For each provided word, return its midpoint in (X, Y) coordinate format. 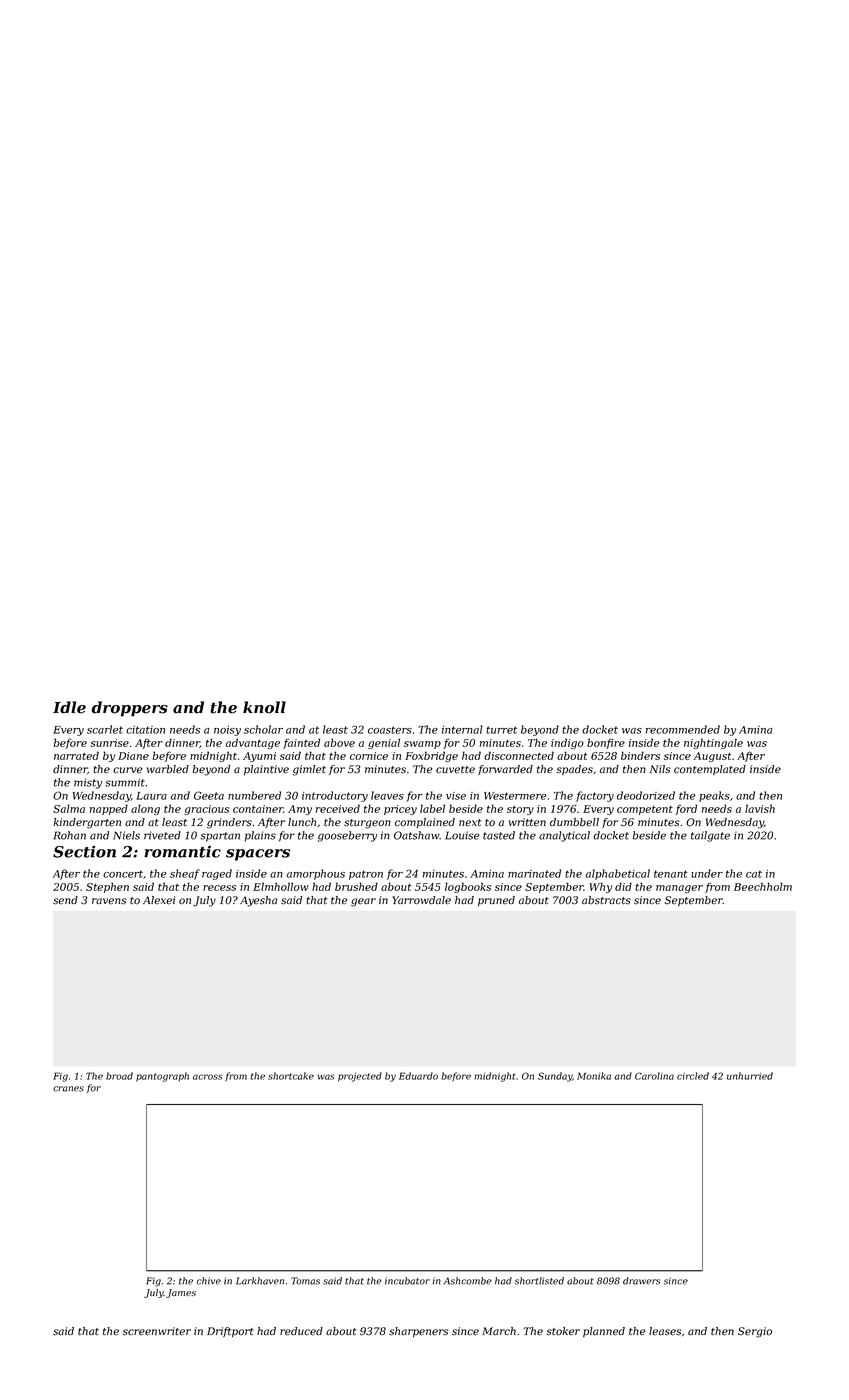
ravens (109, 901)
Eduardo (418, 1076)
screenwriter (157, 1331)
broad (119, 1076)
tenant (671, 874)
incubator (407, 1281)
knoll (264, 707)
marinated (534, 873)
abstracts (606, 900)
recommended (683, 729)
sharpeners (418, 1332)
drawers (641, 1281)
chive (209, 1281)
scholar (263, 729)
